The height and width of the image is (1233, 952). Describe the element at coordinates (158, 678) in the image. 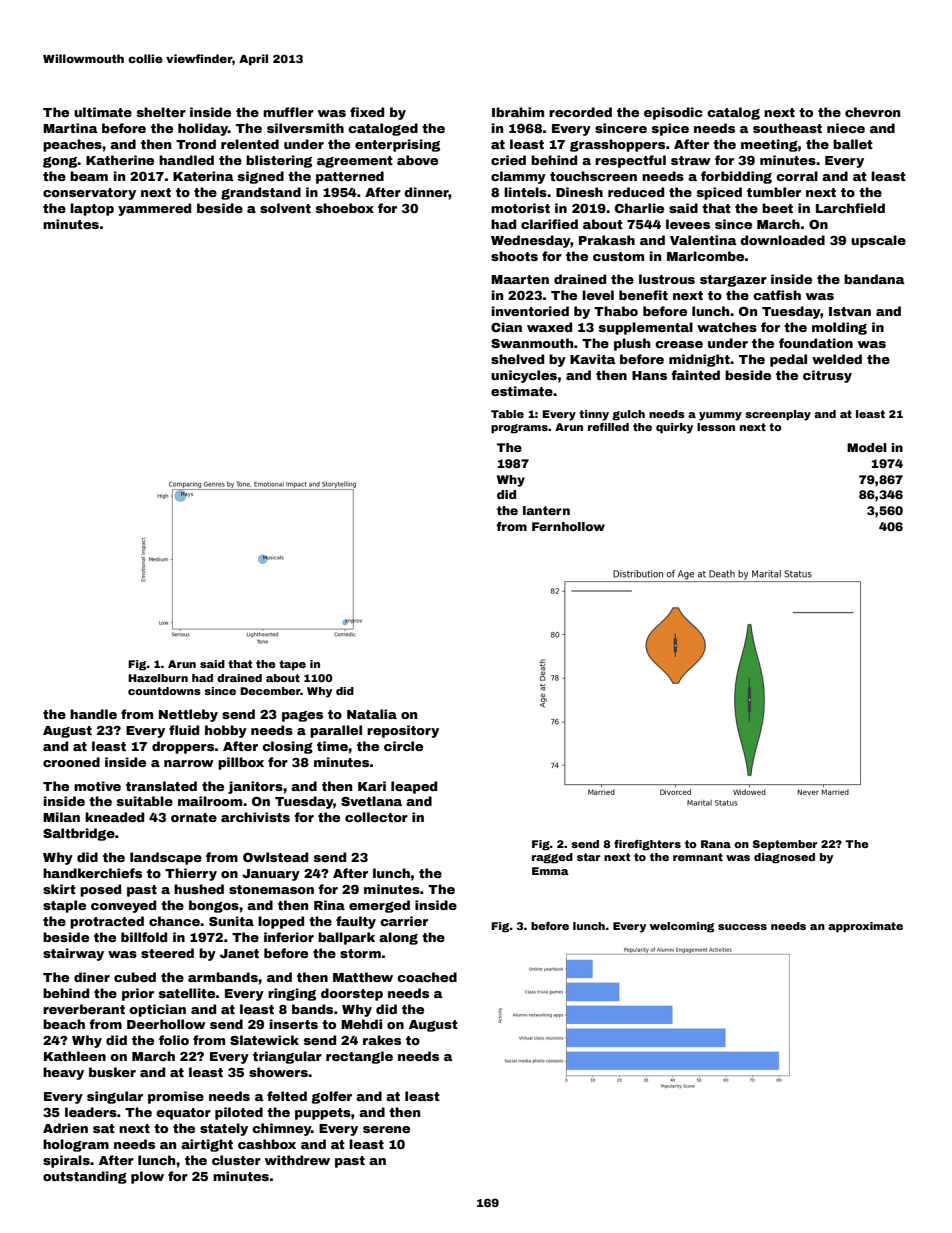

I see `Hazelburn` at that location.
